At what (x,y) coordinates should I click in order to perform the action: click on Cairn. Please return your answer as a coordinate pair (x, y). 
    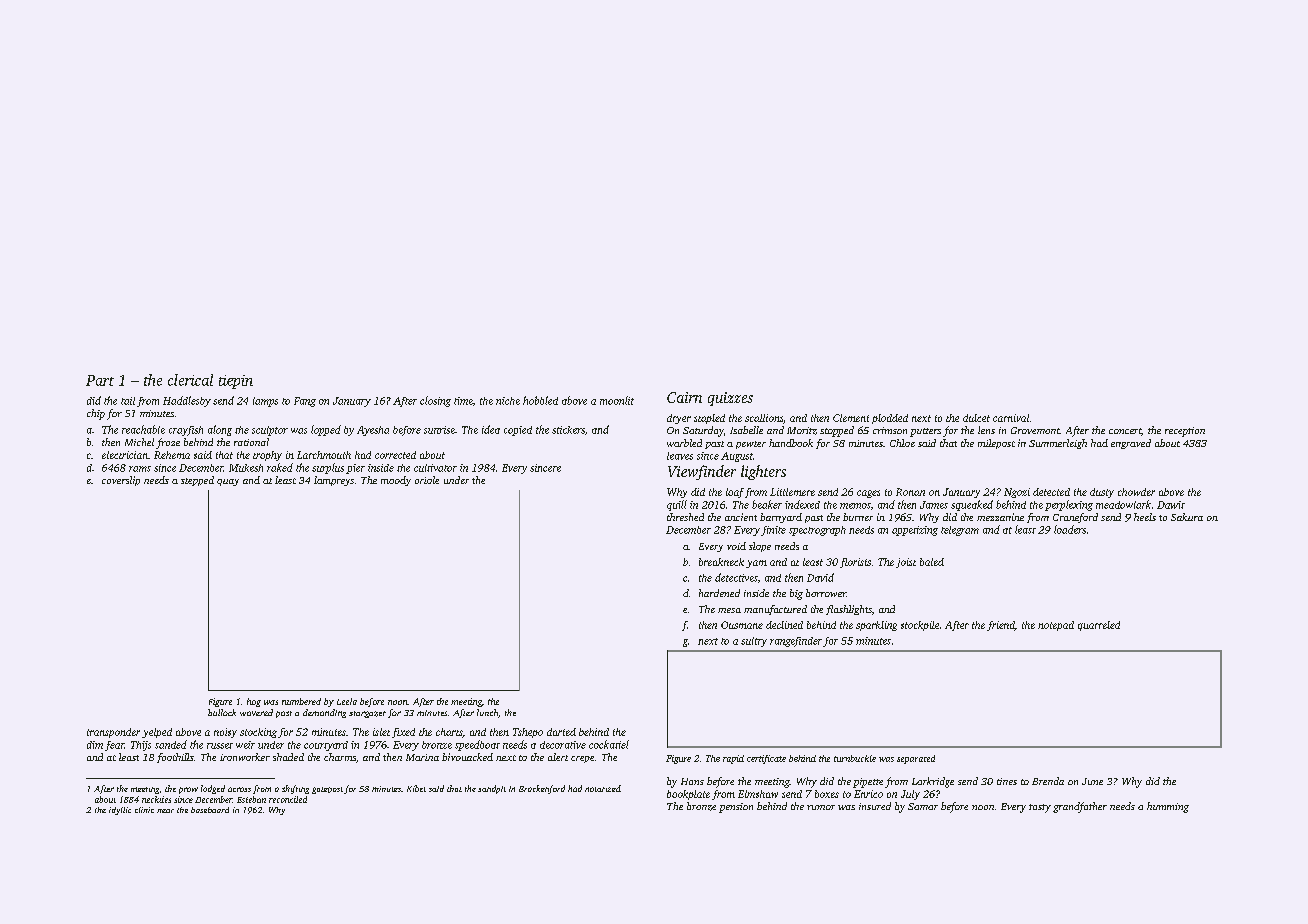
    Looking at the image, I should click on (684, 397).
